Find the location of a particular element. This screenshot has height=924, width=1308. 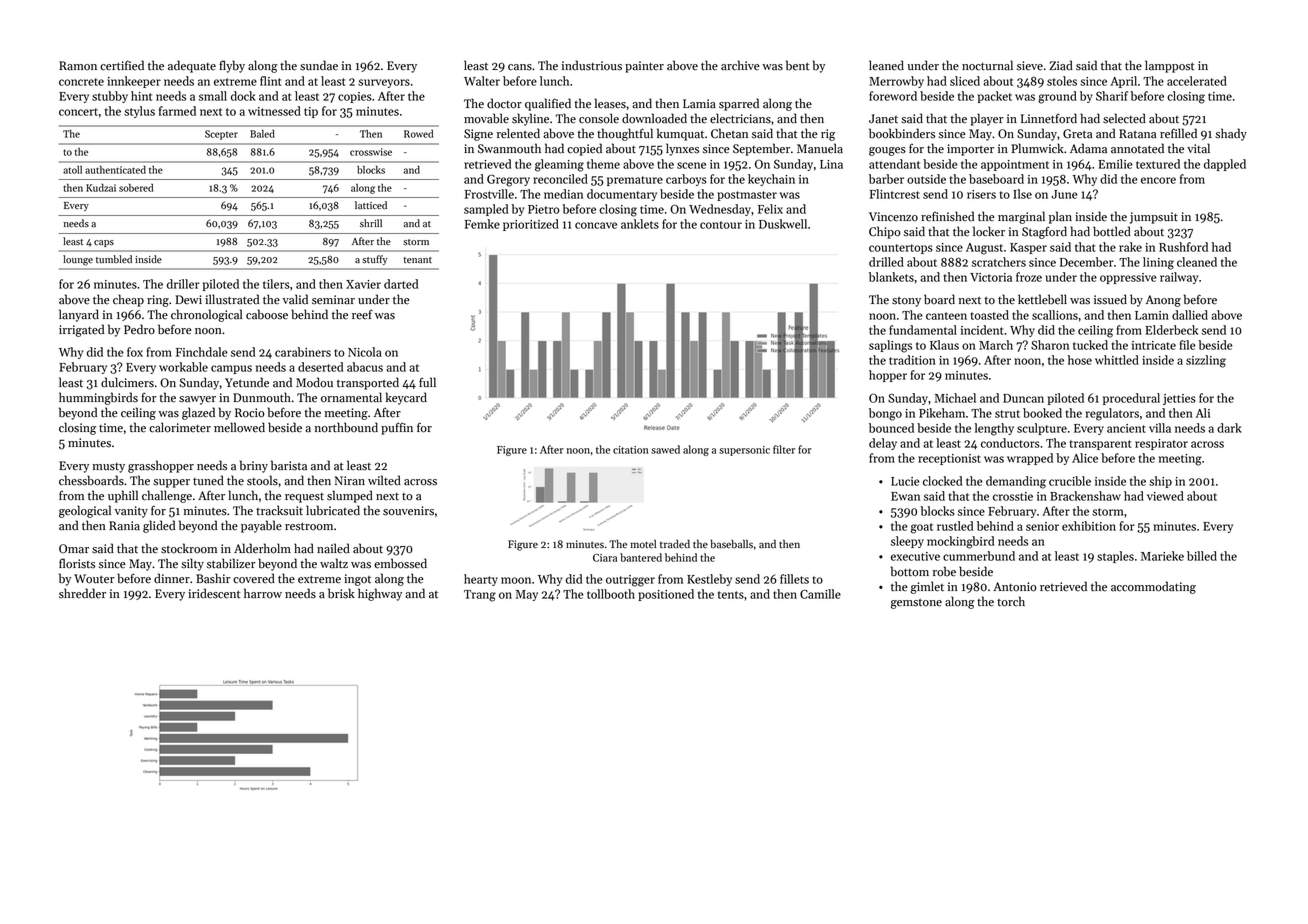

shredder is located at coordinates (82, 593).
